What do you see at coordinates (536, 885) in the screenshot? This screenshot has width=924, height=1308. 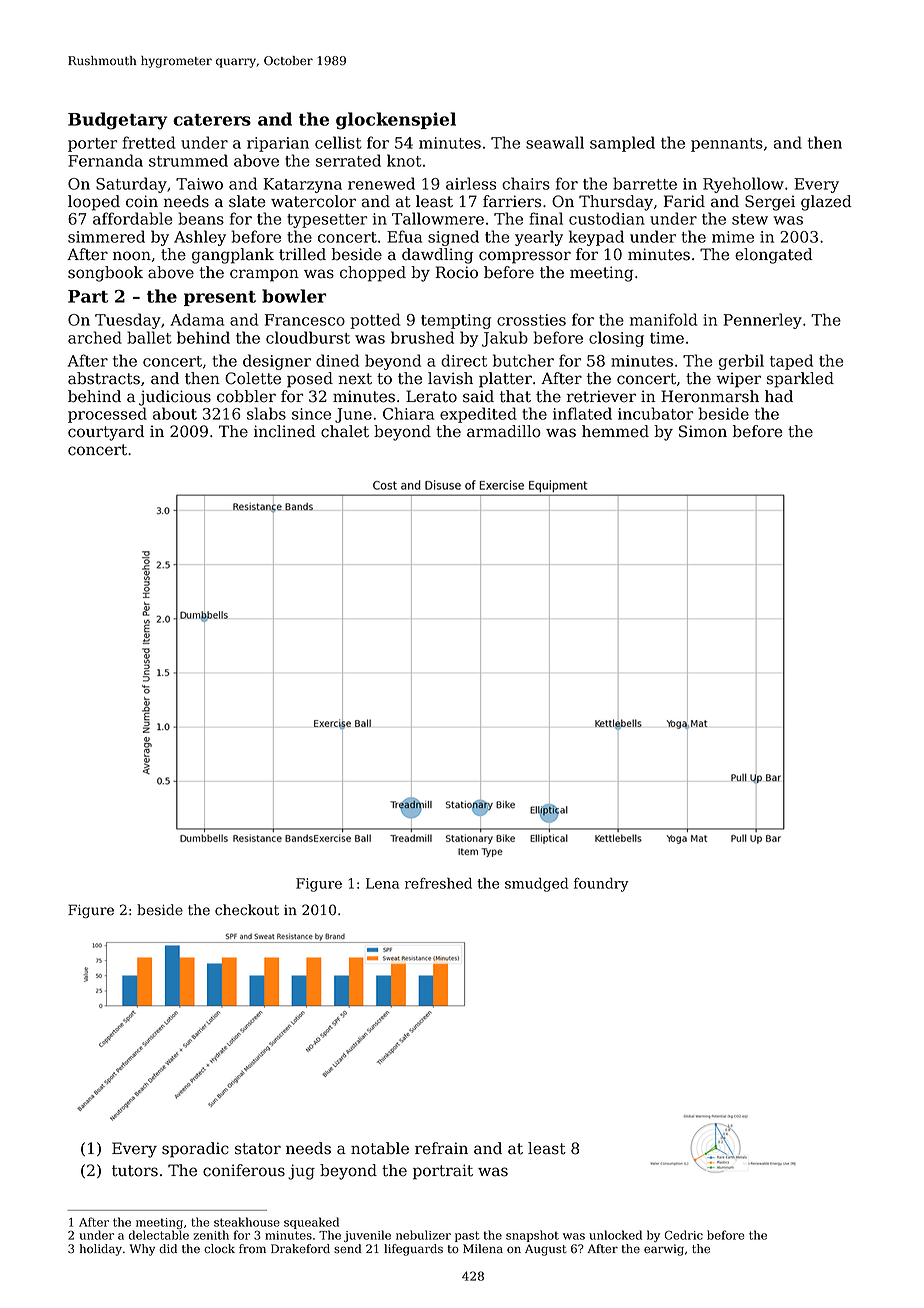 I see `smudged` at bounding box center [536, 885].
